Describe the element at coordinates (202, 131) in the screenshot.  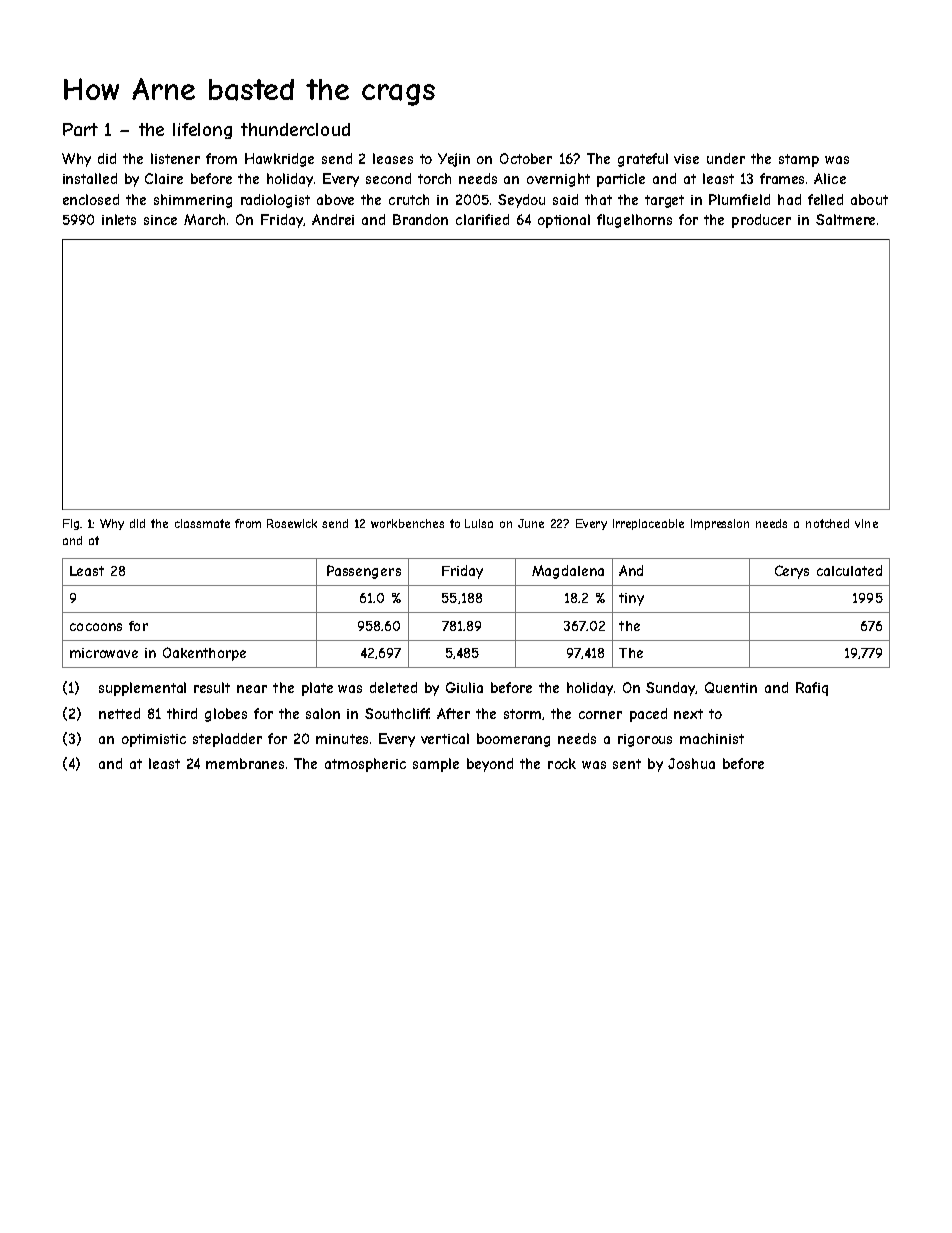
I see `lifelong` at that location.
